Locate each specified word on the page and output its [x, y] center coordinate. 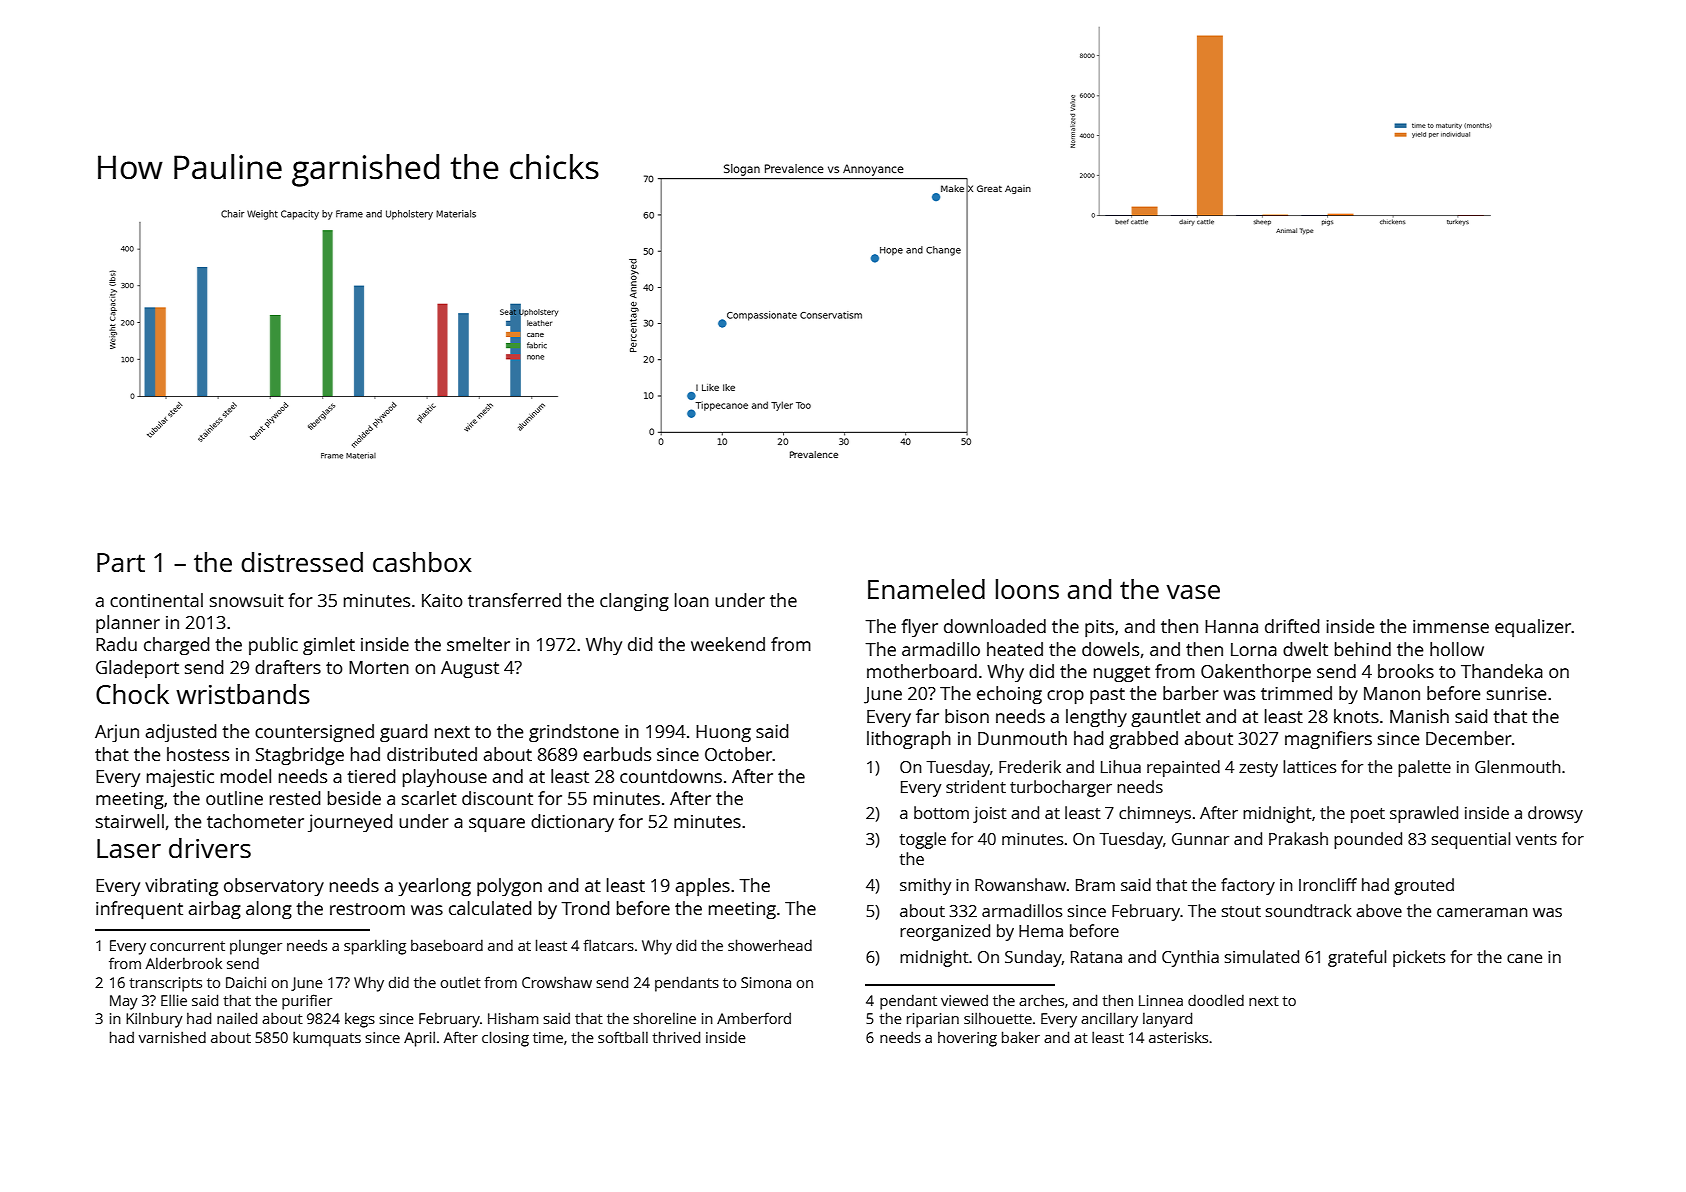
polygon [509, 887]
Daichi [246, 982]
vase [1193, 592]
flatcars [608, 945]
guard [404, 733]
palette [1424, 768]
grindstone [574, 733]
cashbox [422, 562]
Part [121, 562]
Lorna [1254, 649]
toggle [923, 840]
